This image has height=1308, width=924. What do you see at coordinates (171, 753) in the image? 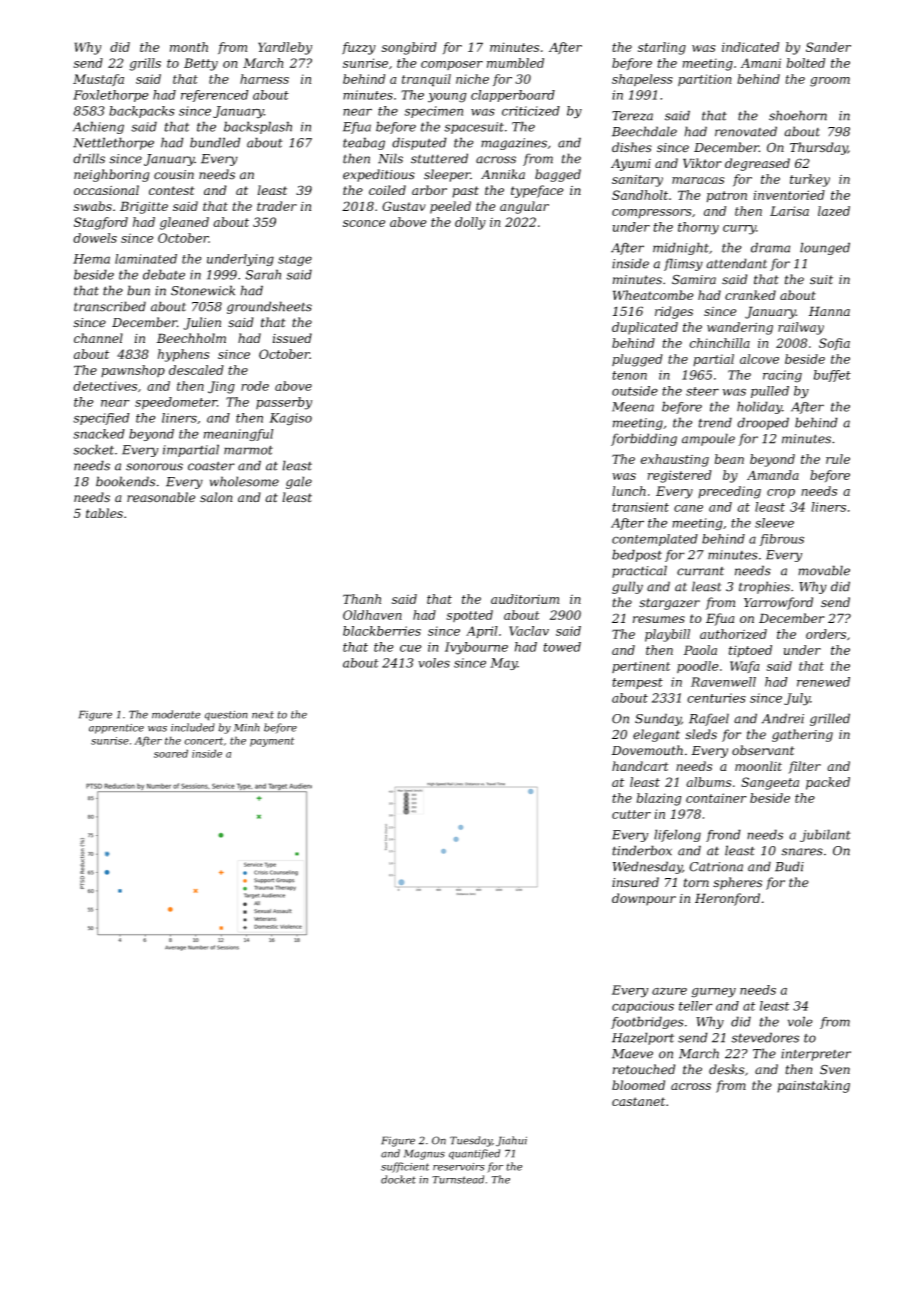
I see `soared` at bounding box center [171, 753].
